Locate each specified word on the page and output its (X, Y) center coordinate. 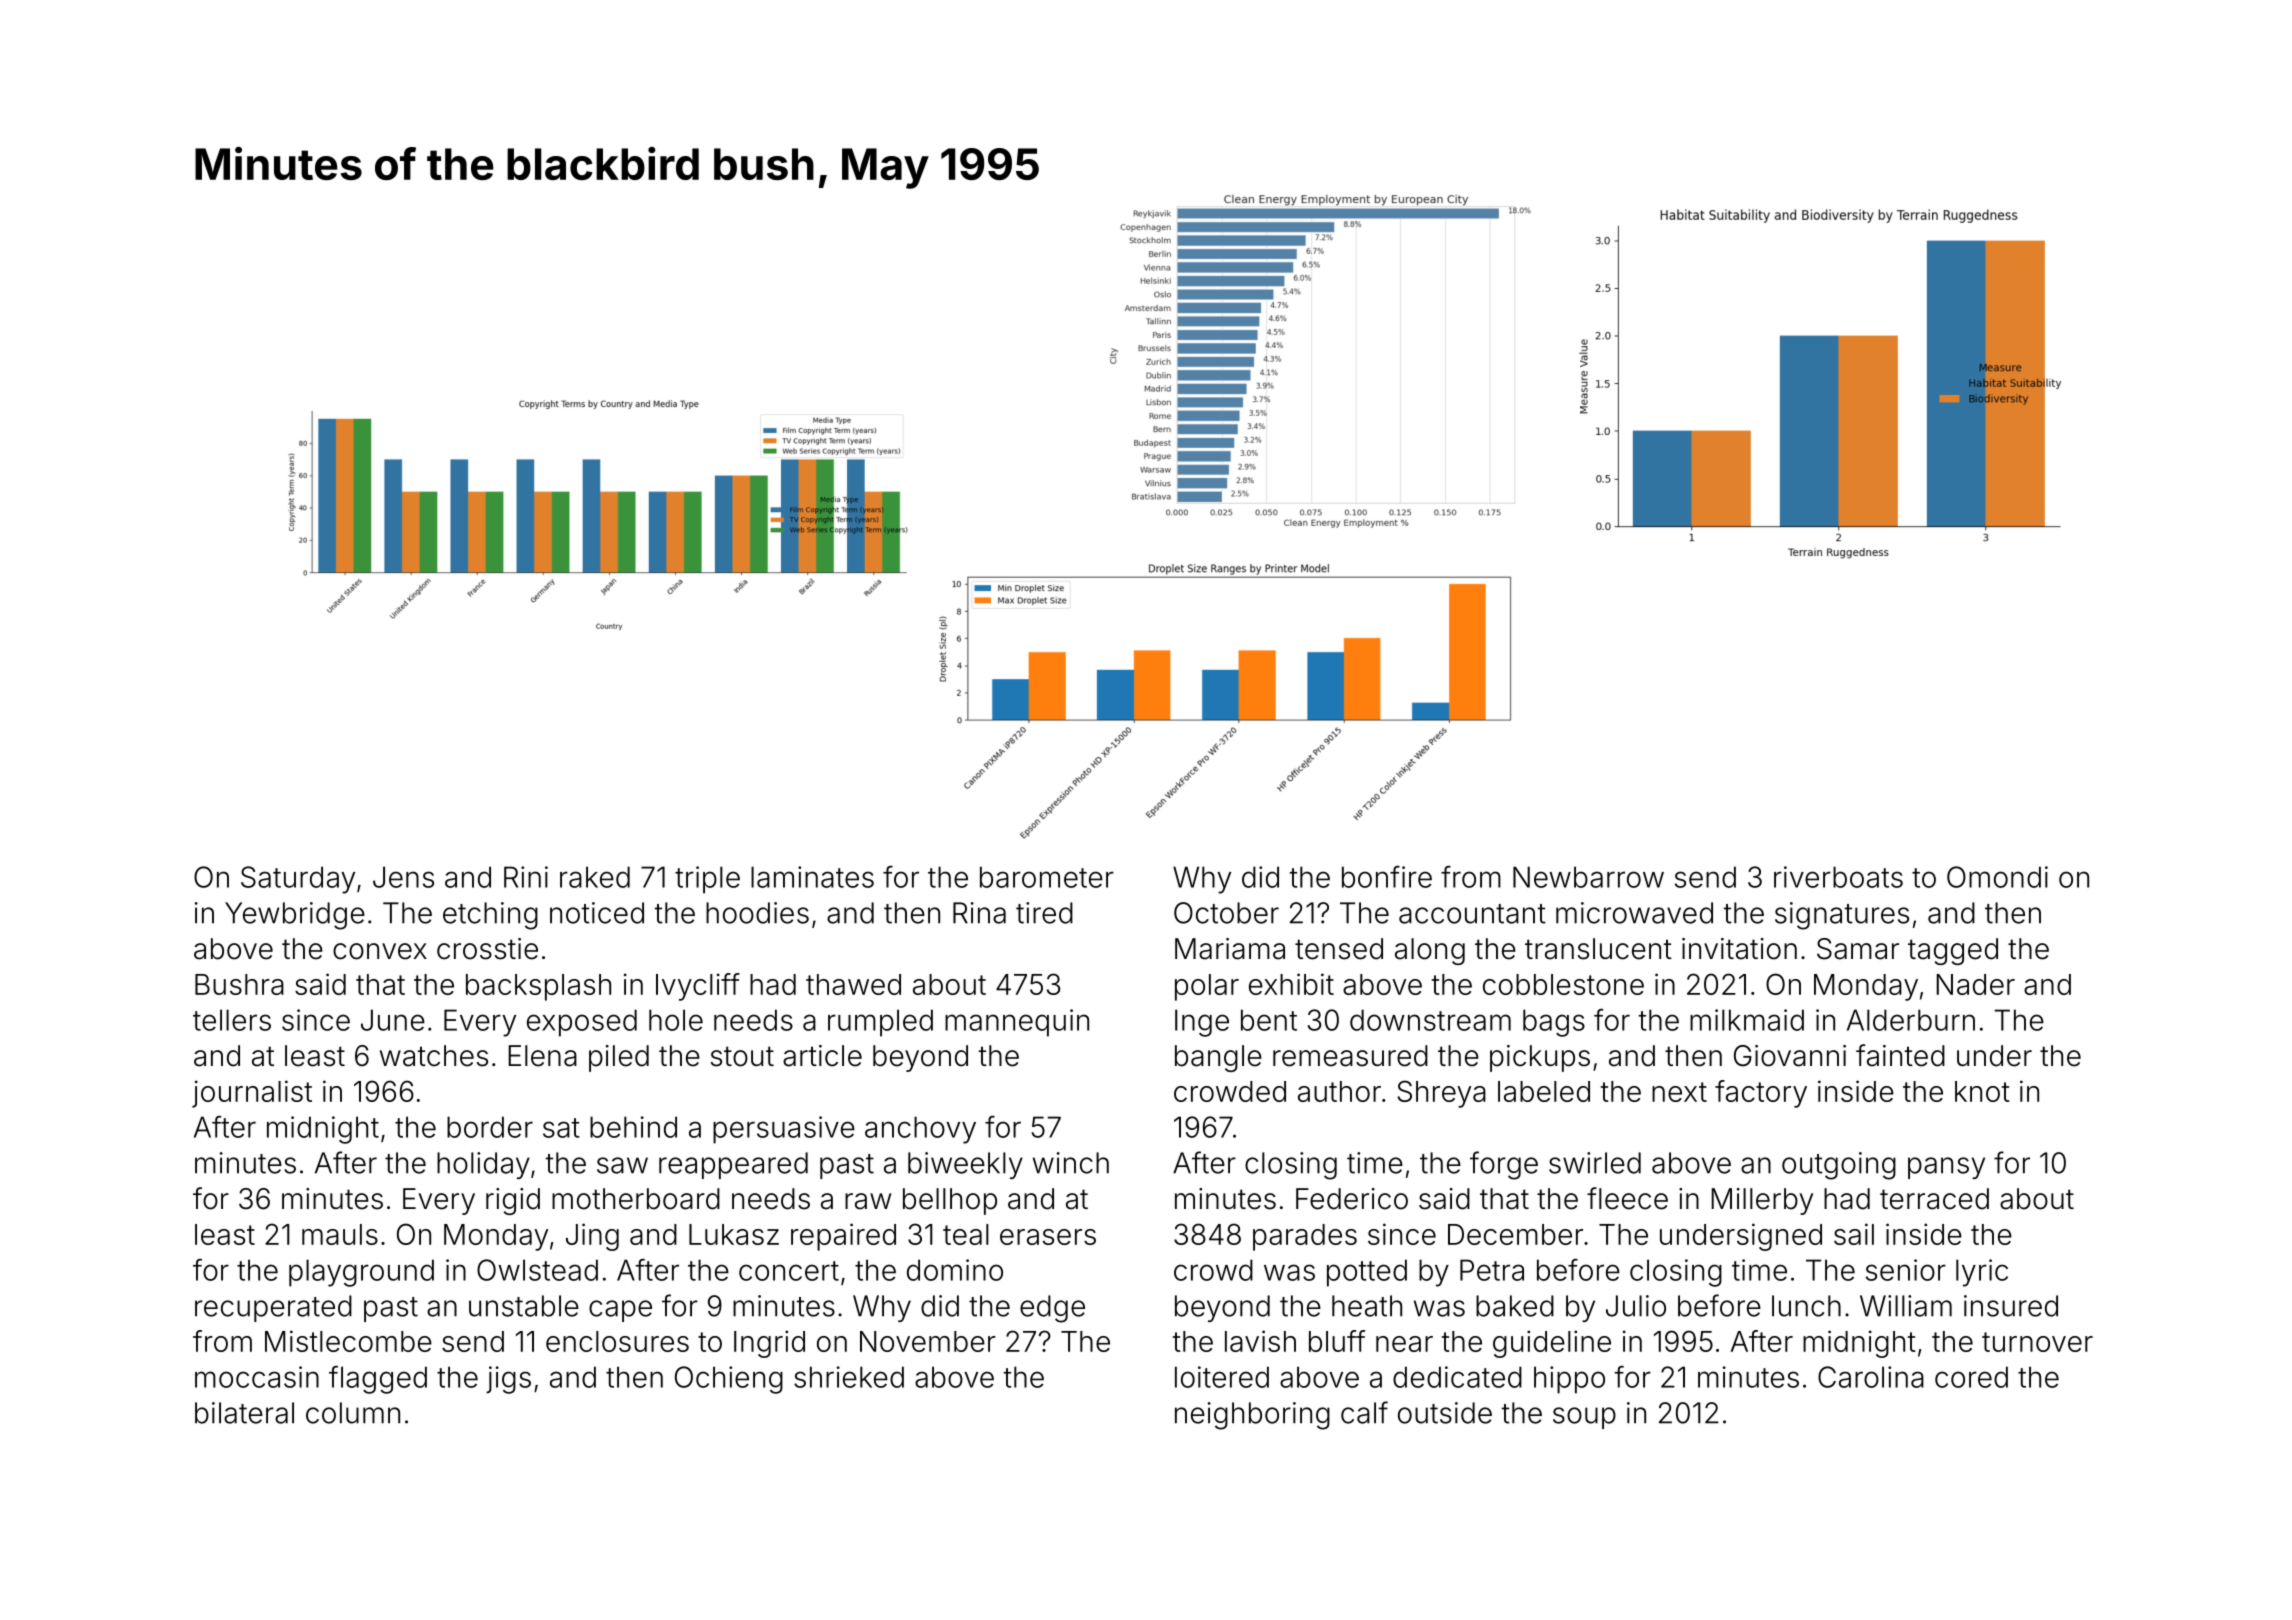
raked (595, 877)
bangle (1218, 1058)
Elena (542, 1056)
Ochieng (729, 1380)
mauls (340, 1234)
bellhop (950, 1201)
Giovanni (1790, 1056)
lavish (1260, 1341)
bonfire (1387, 877)
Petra (1492, 1270)
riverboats (1838, 877)
